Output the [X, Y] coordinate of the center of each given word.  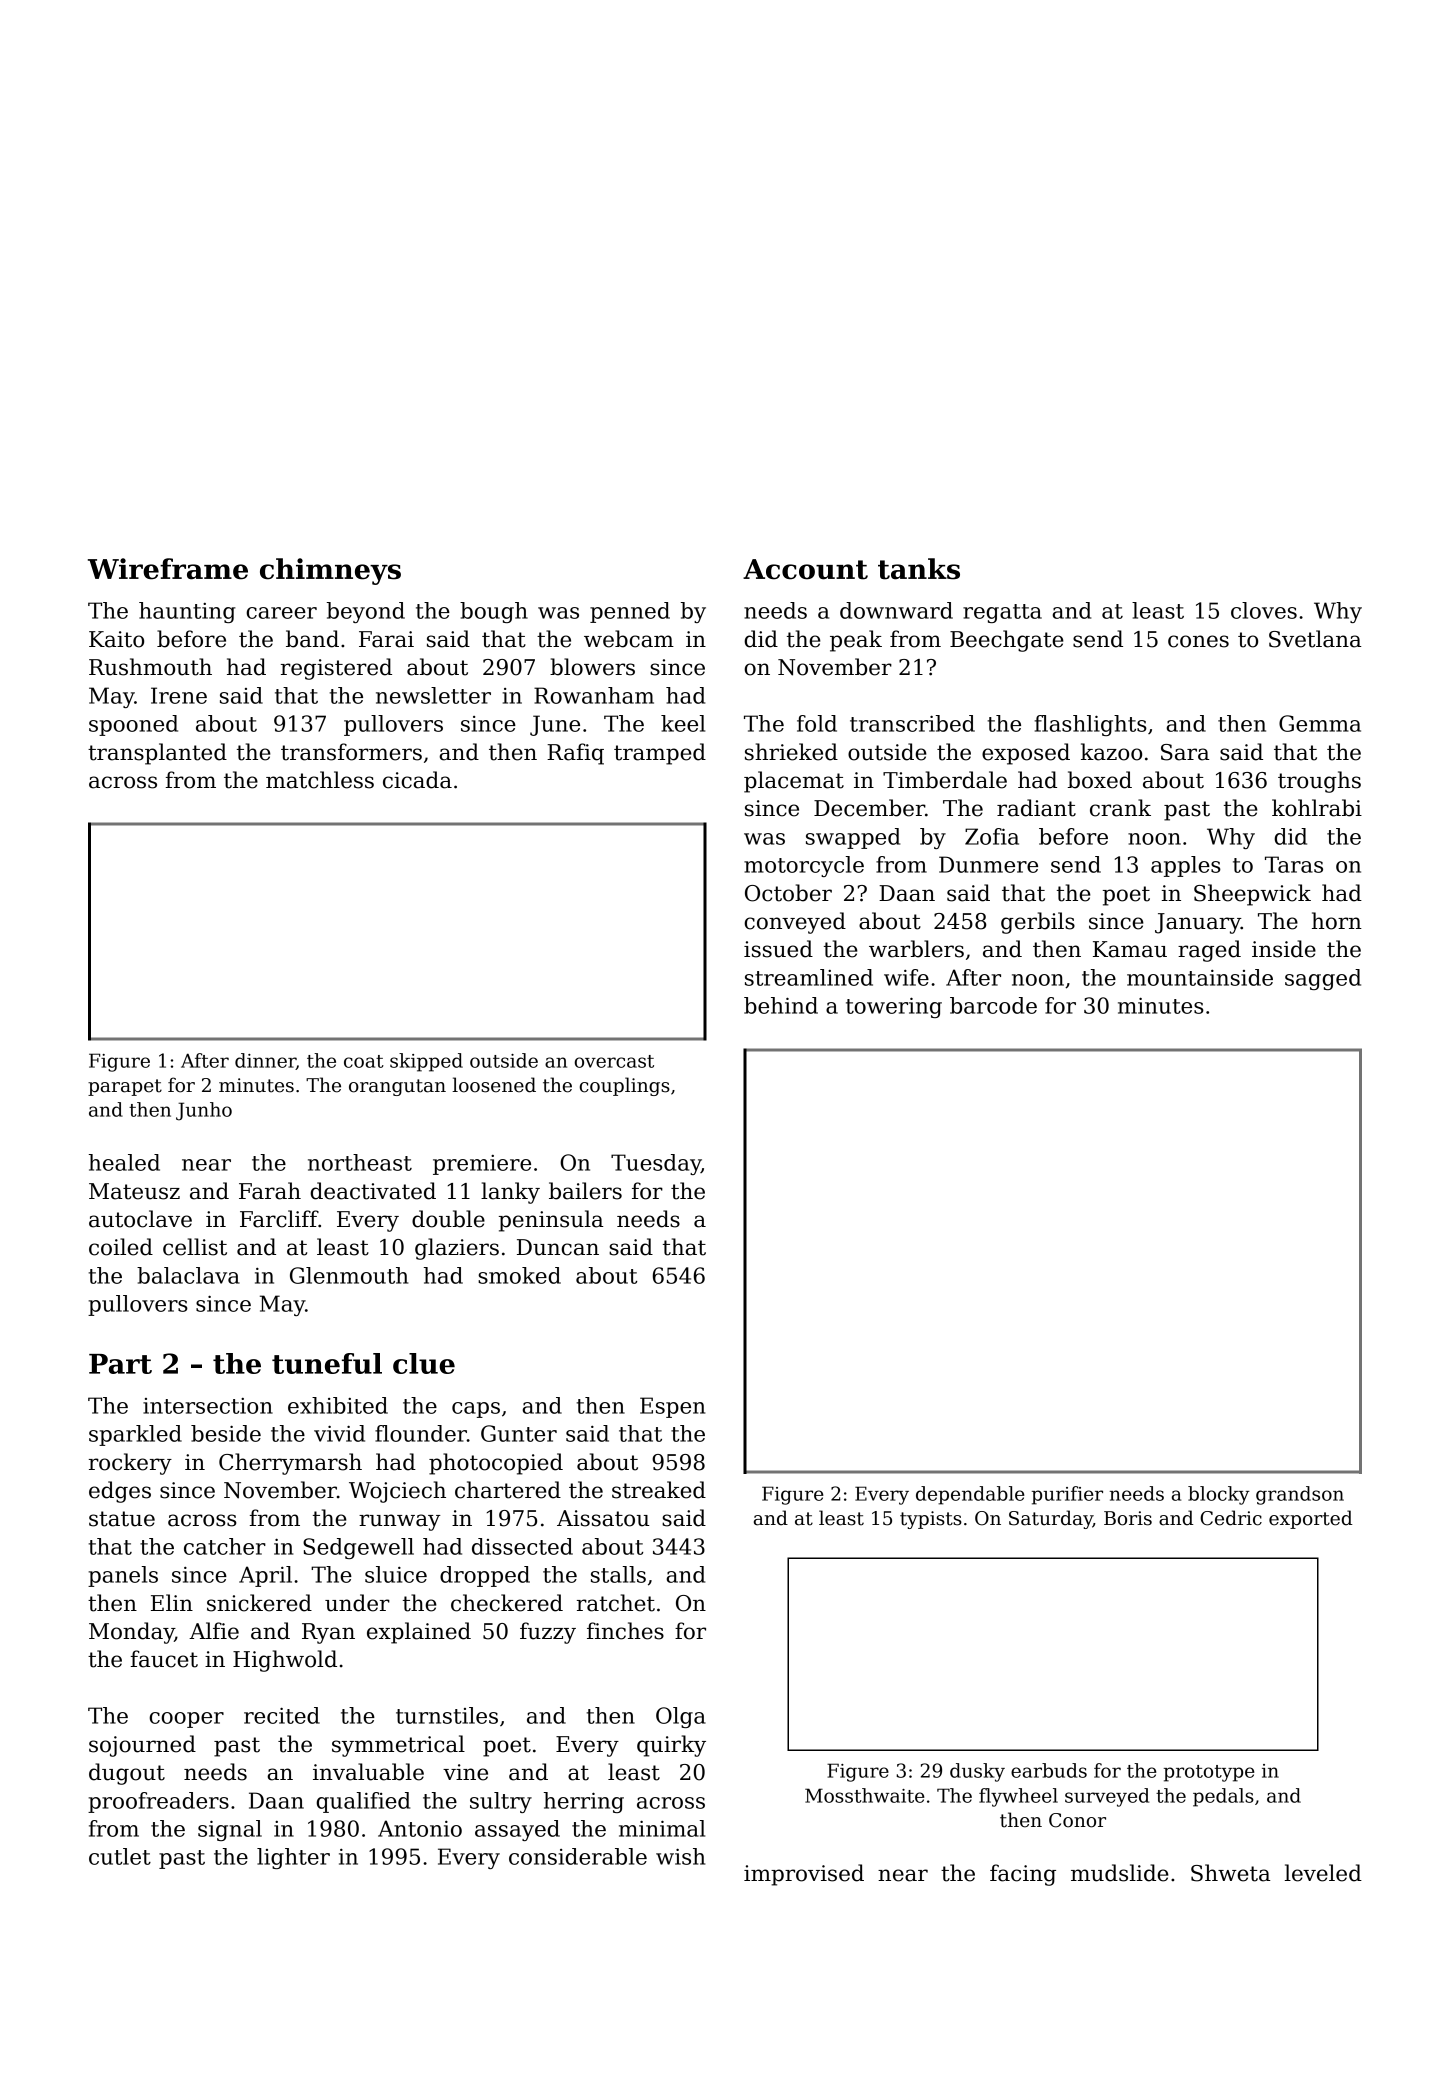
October [788, 893]
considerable [578, 1856]
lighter [293, 1858]
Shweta [1230, 1873]
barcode [993, 1005]
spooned [133, 725]
